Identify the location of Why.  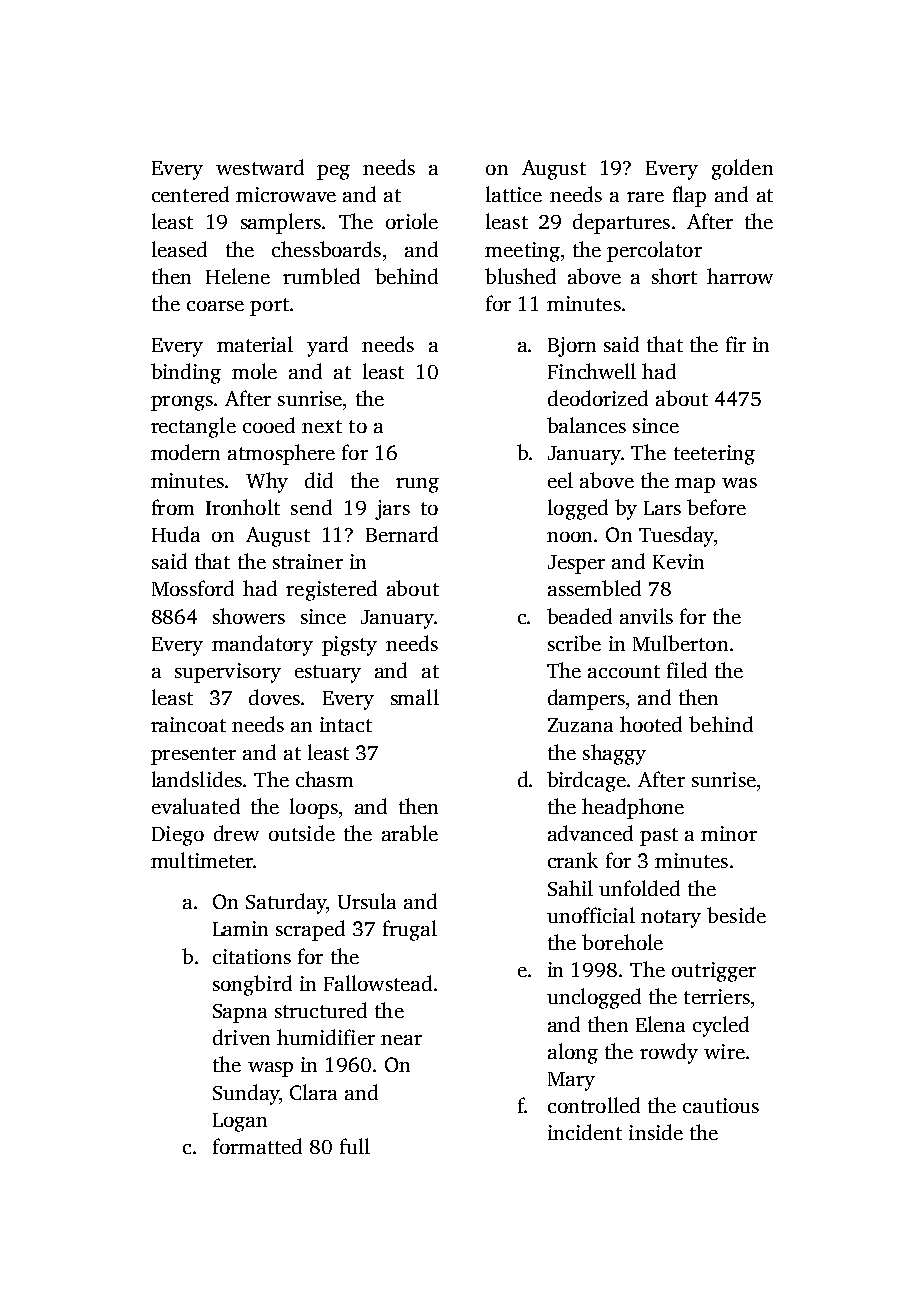
(267, 482).
